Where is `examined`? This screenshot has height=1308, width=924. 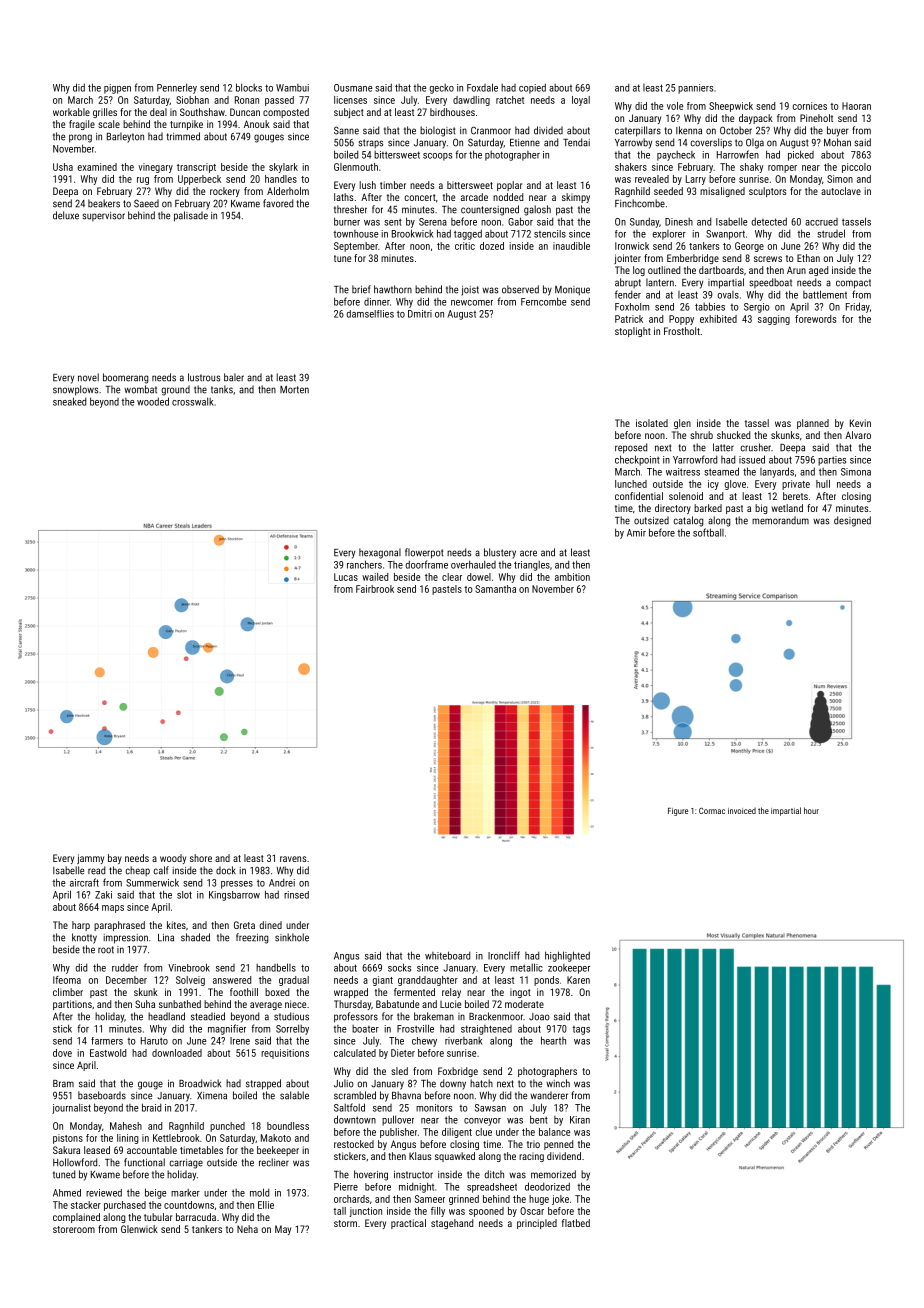 examined is located at coordinates (97, 167).
